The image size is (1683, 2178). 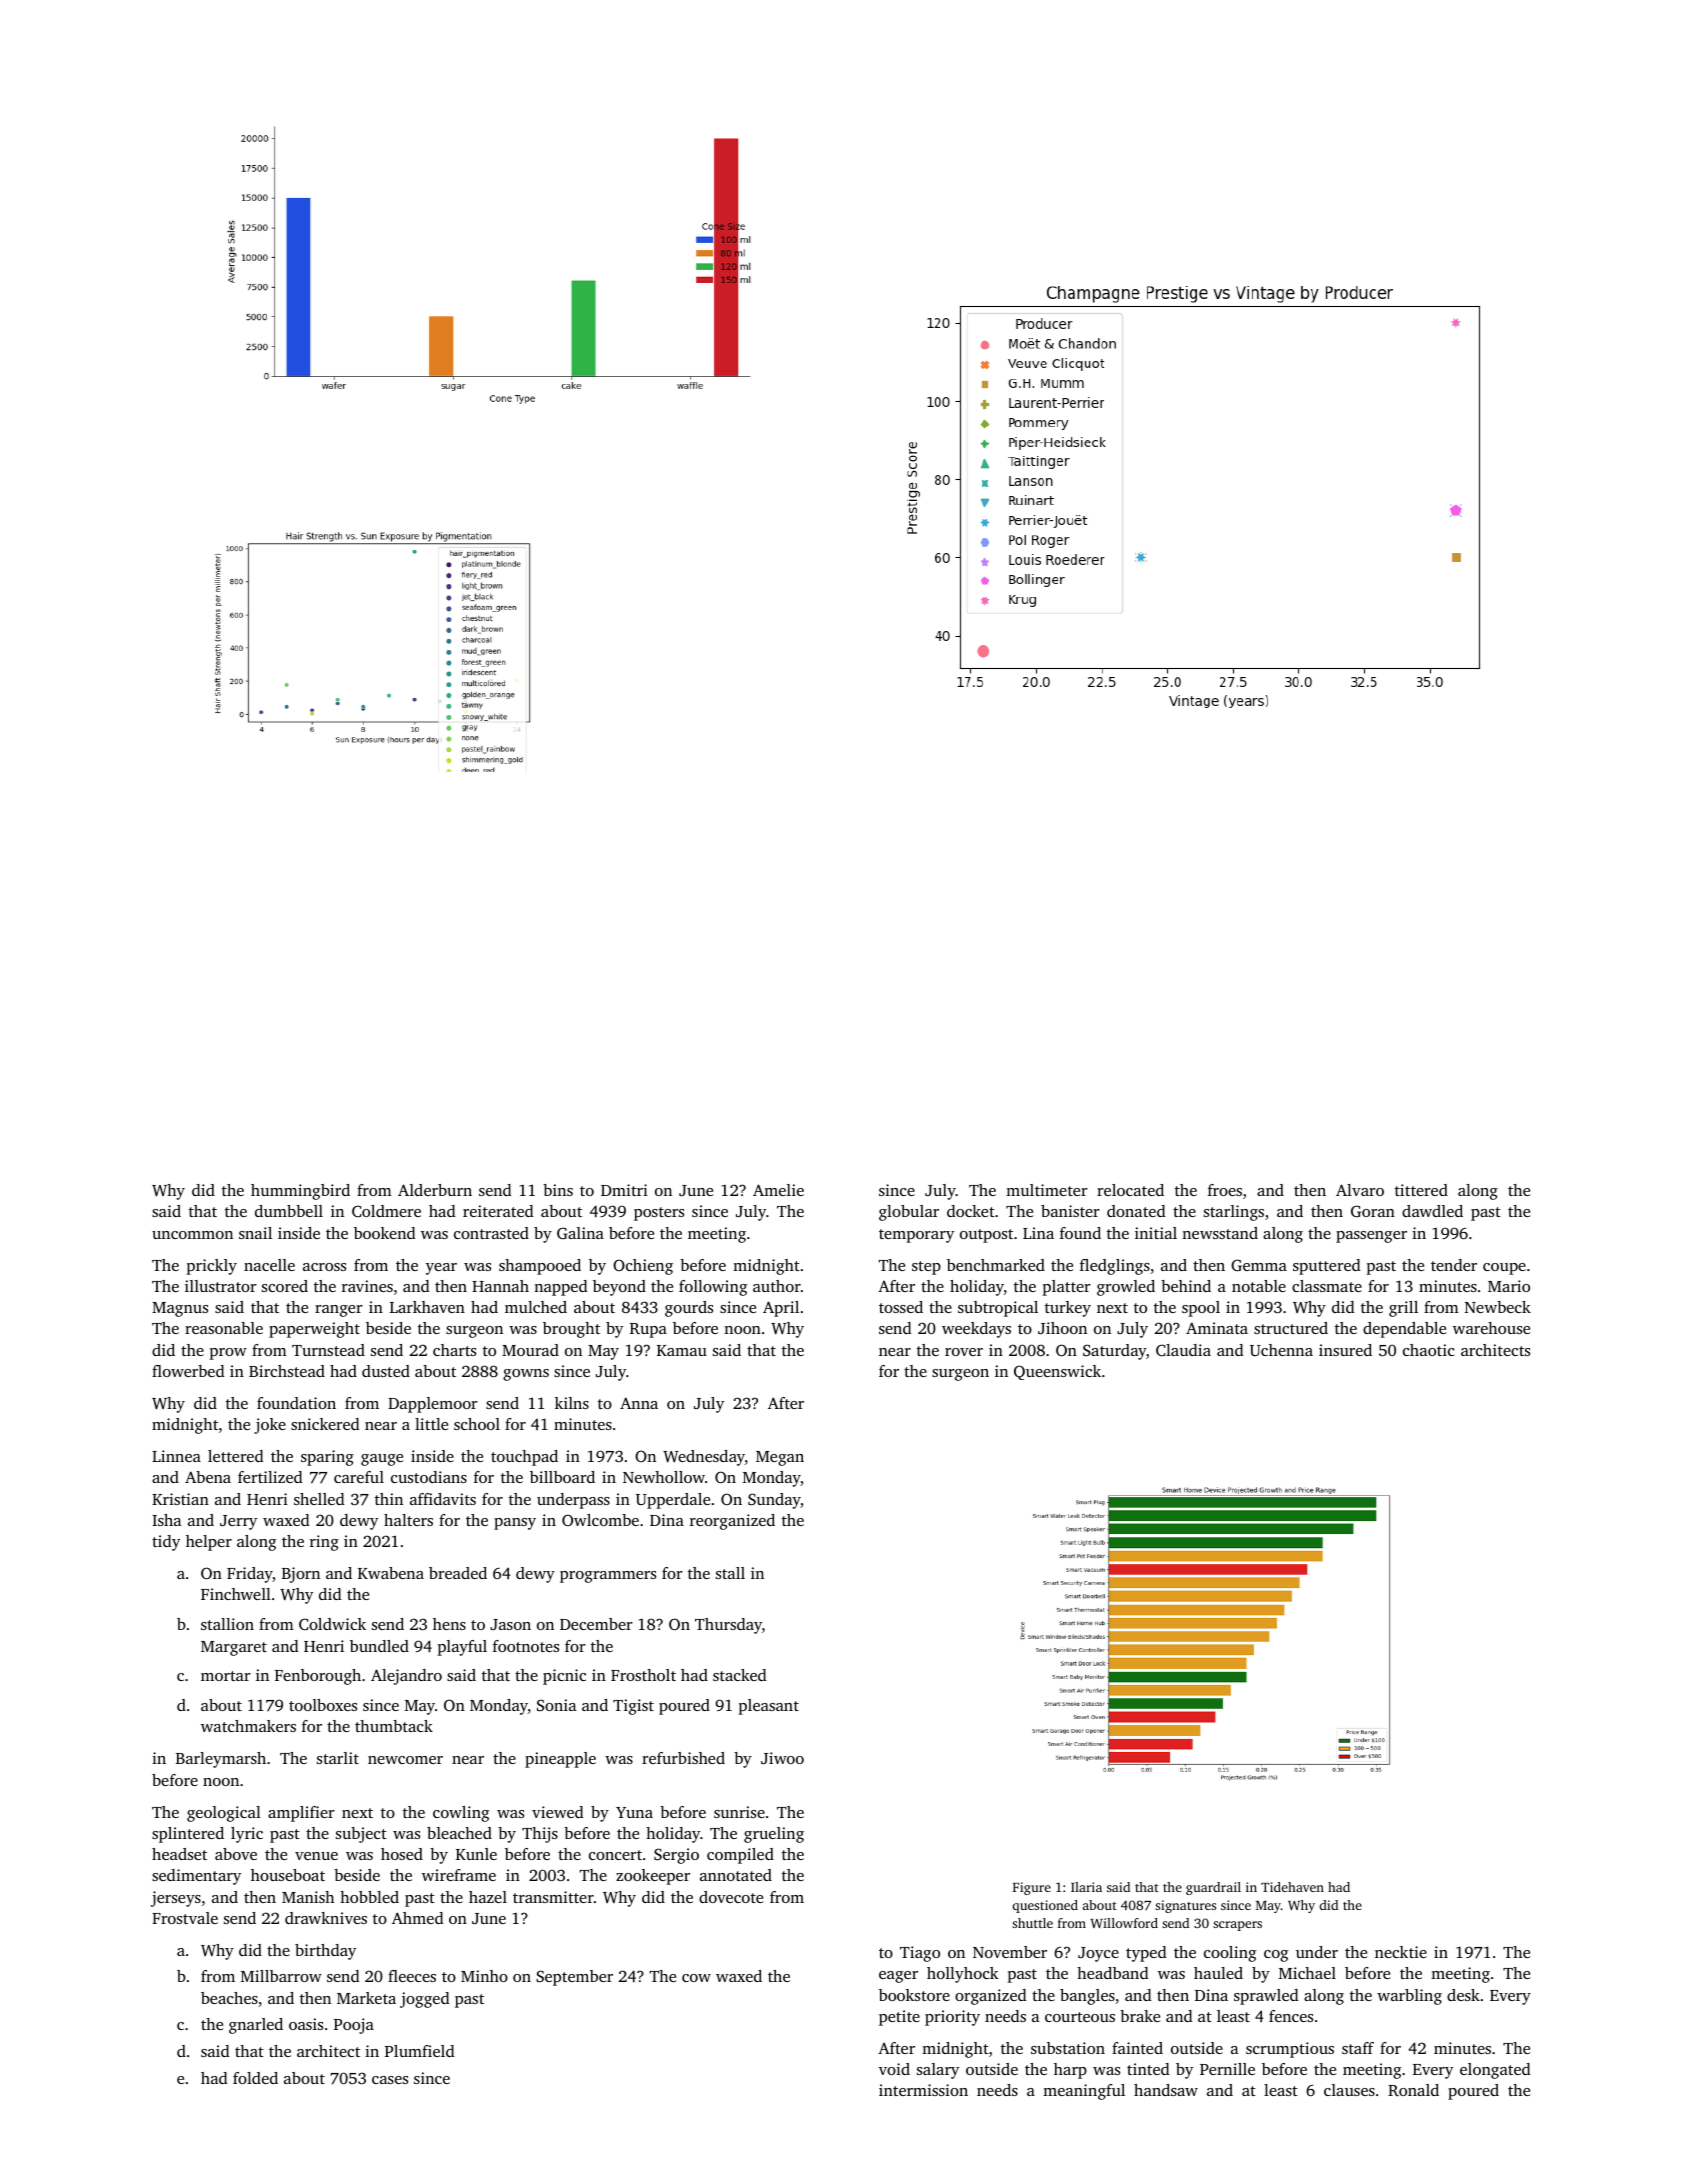 I want to click on hummingbird, so click(x=300, y=1192).
